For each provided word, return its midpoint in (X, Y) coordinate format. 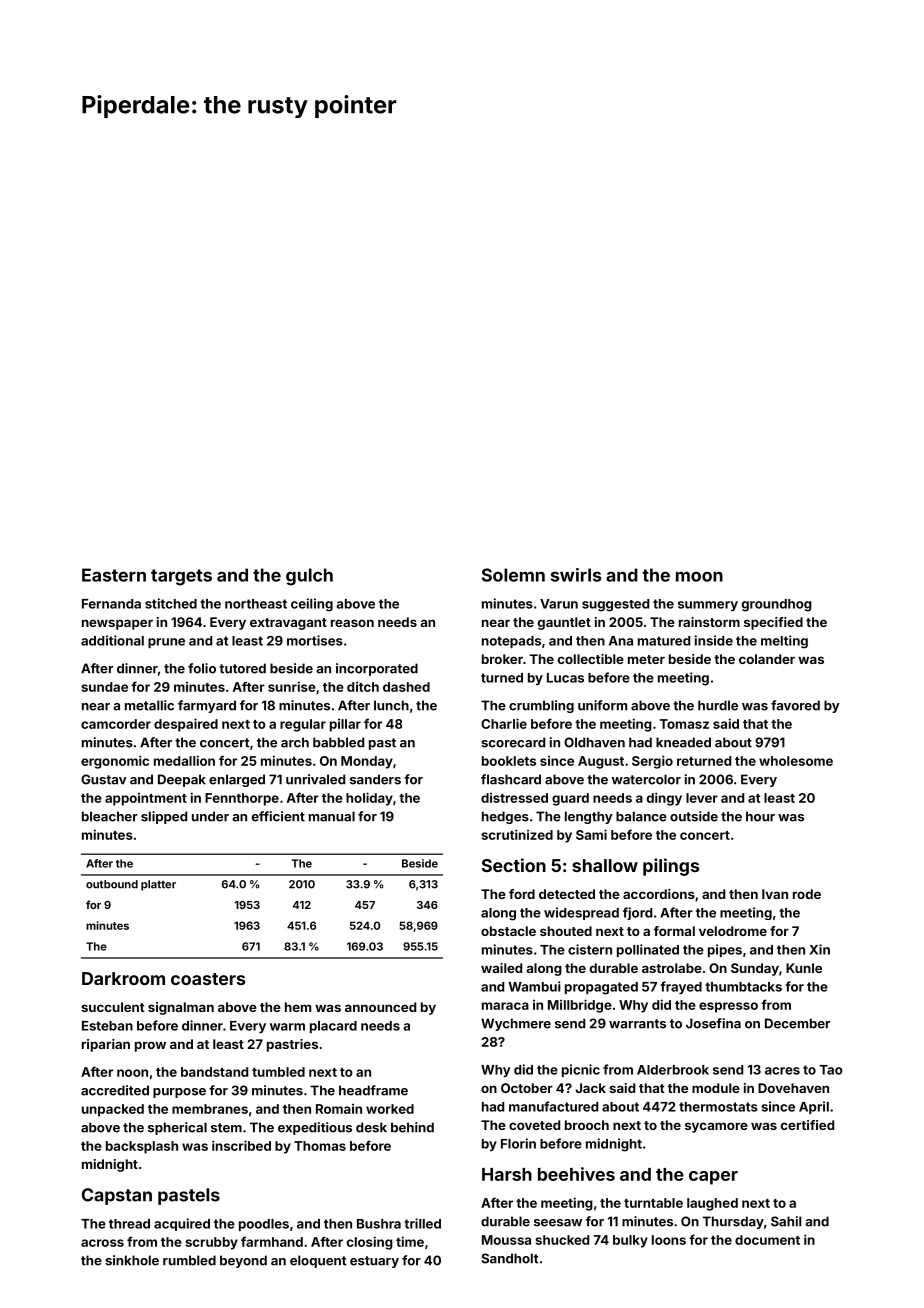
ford (522, 894)
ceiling (312, 605)
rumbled (189, 1260)
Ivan (775, 894)
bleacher (110, 816)
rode (807, 894)
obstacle (508, 931)
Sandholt (509, 1258)
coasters (208, 979)
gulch (309, 577)
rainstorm (709, 622)
